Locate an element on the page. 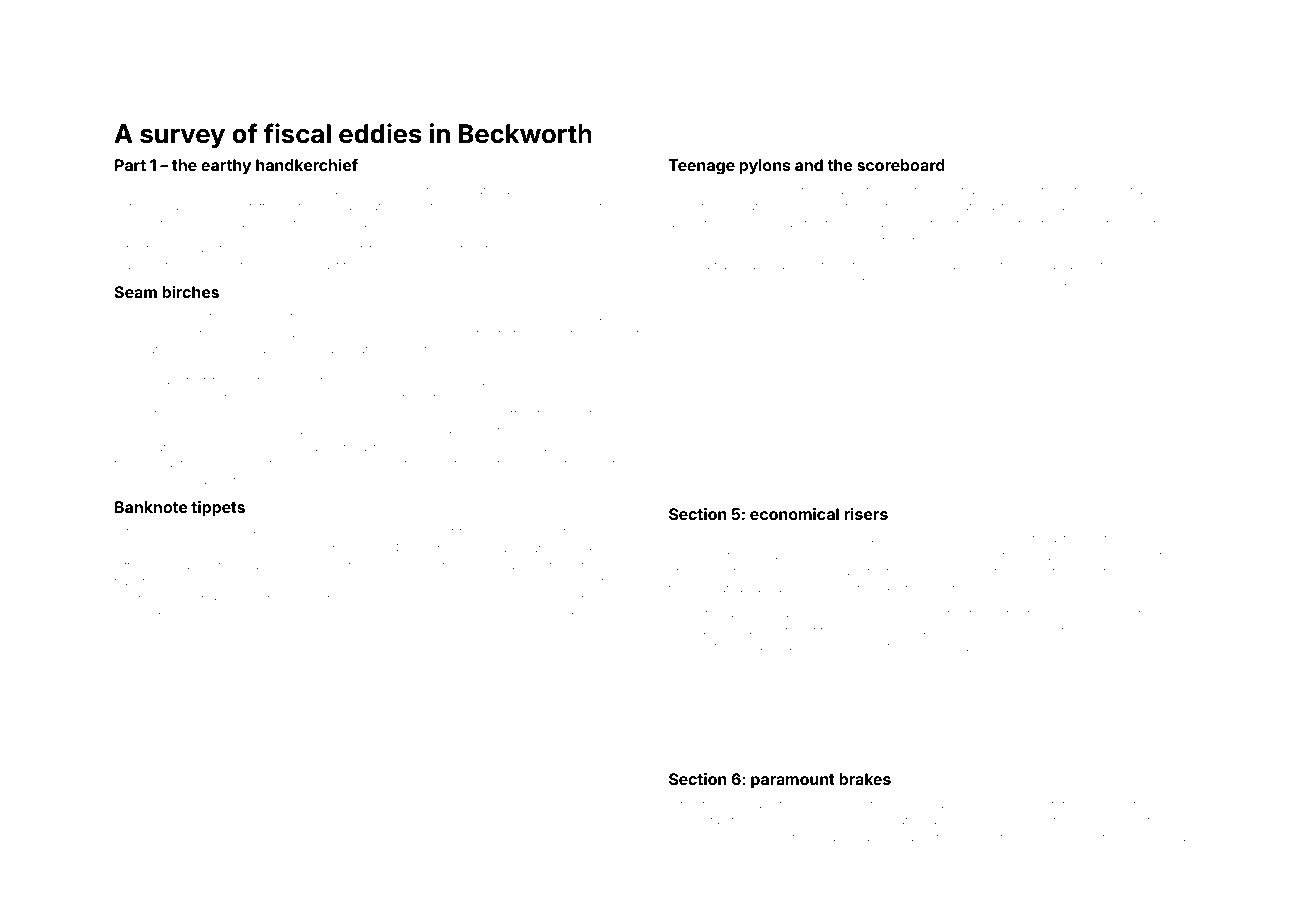  homeowner is located at coordinates (703, 837).
